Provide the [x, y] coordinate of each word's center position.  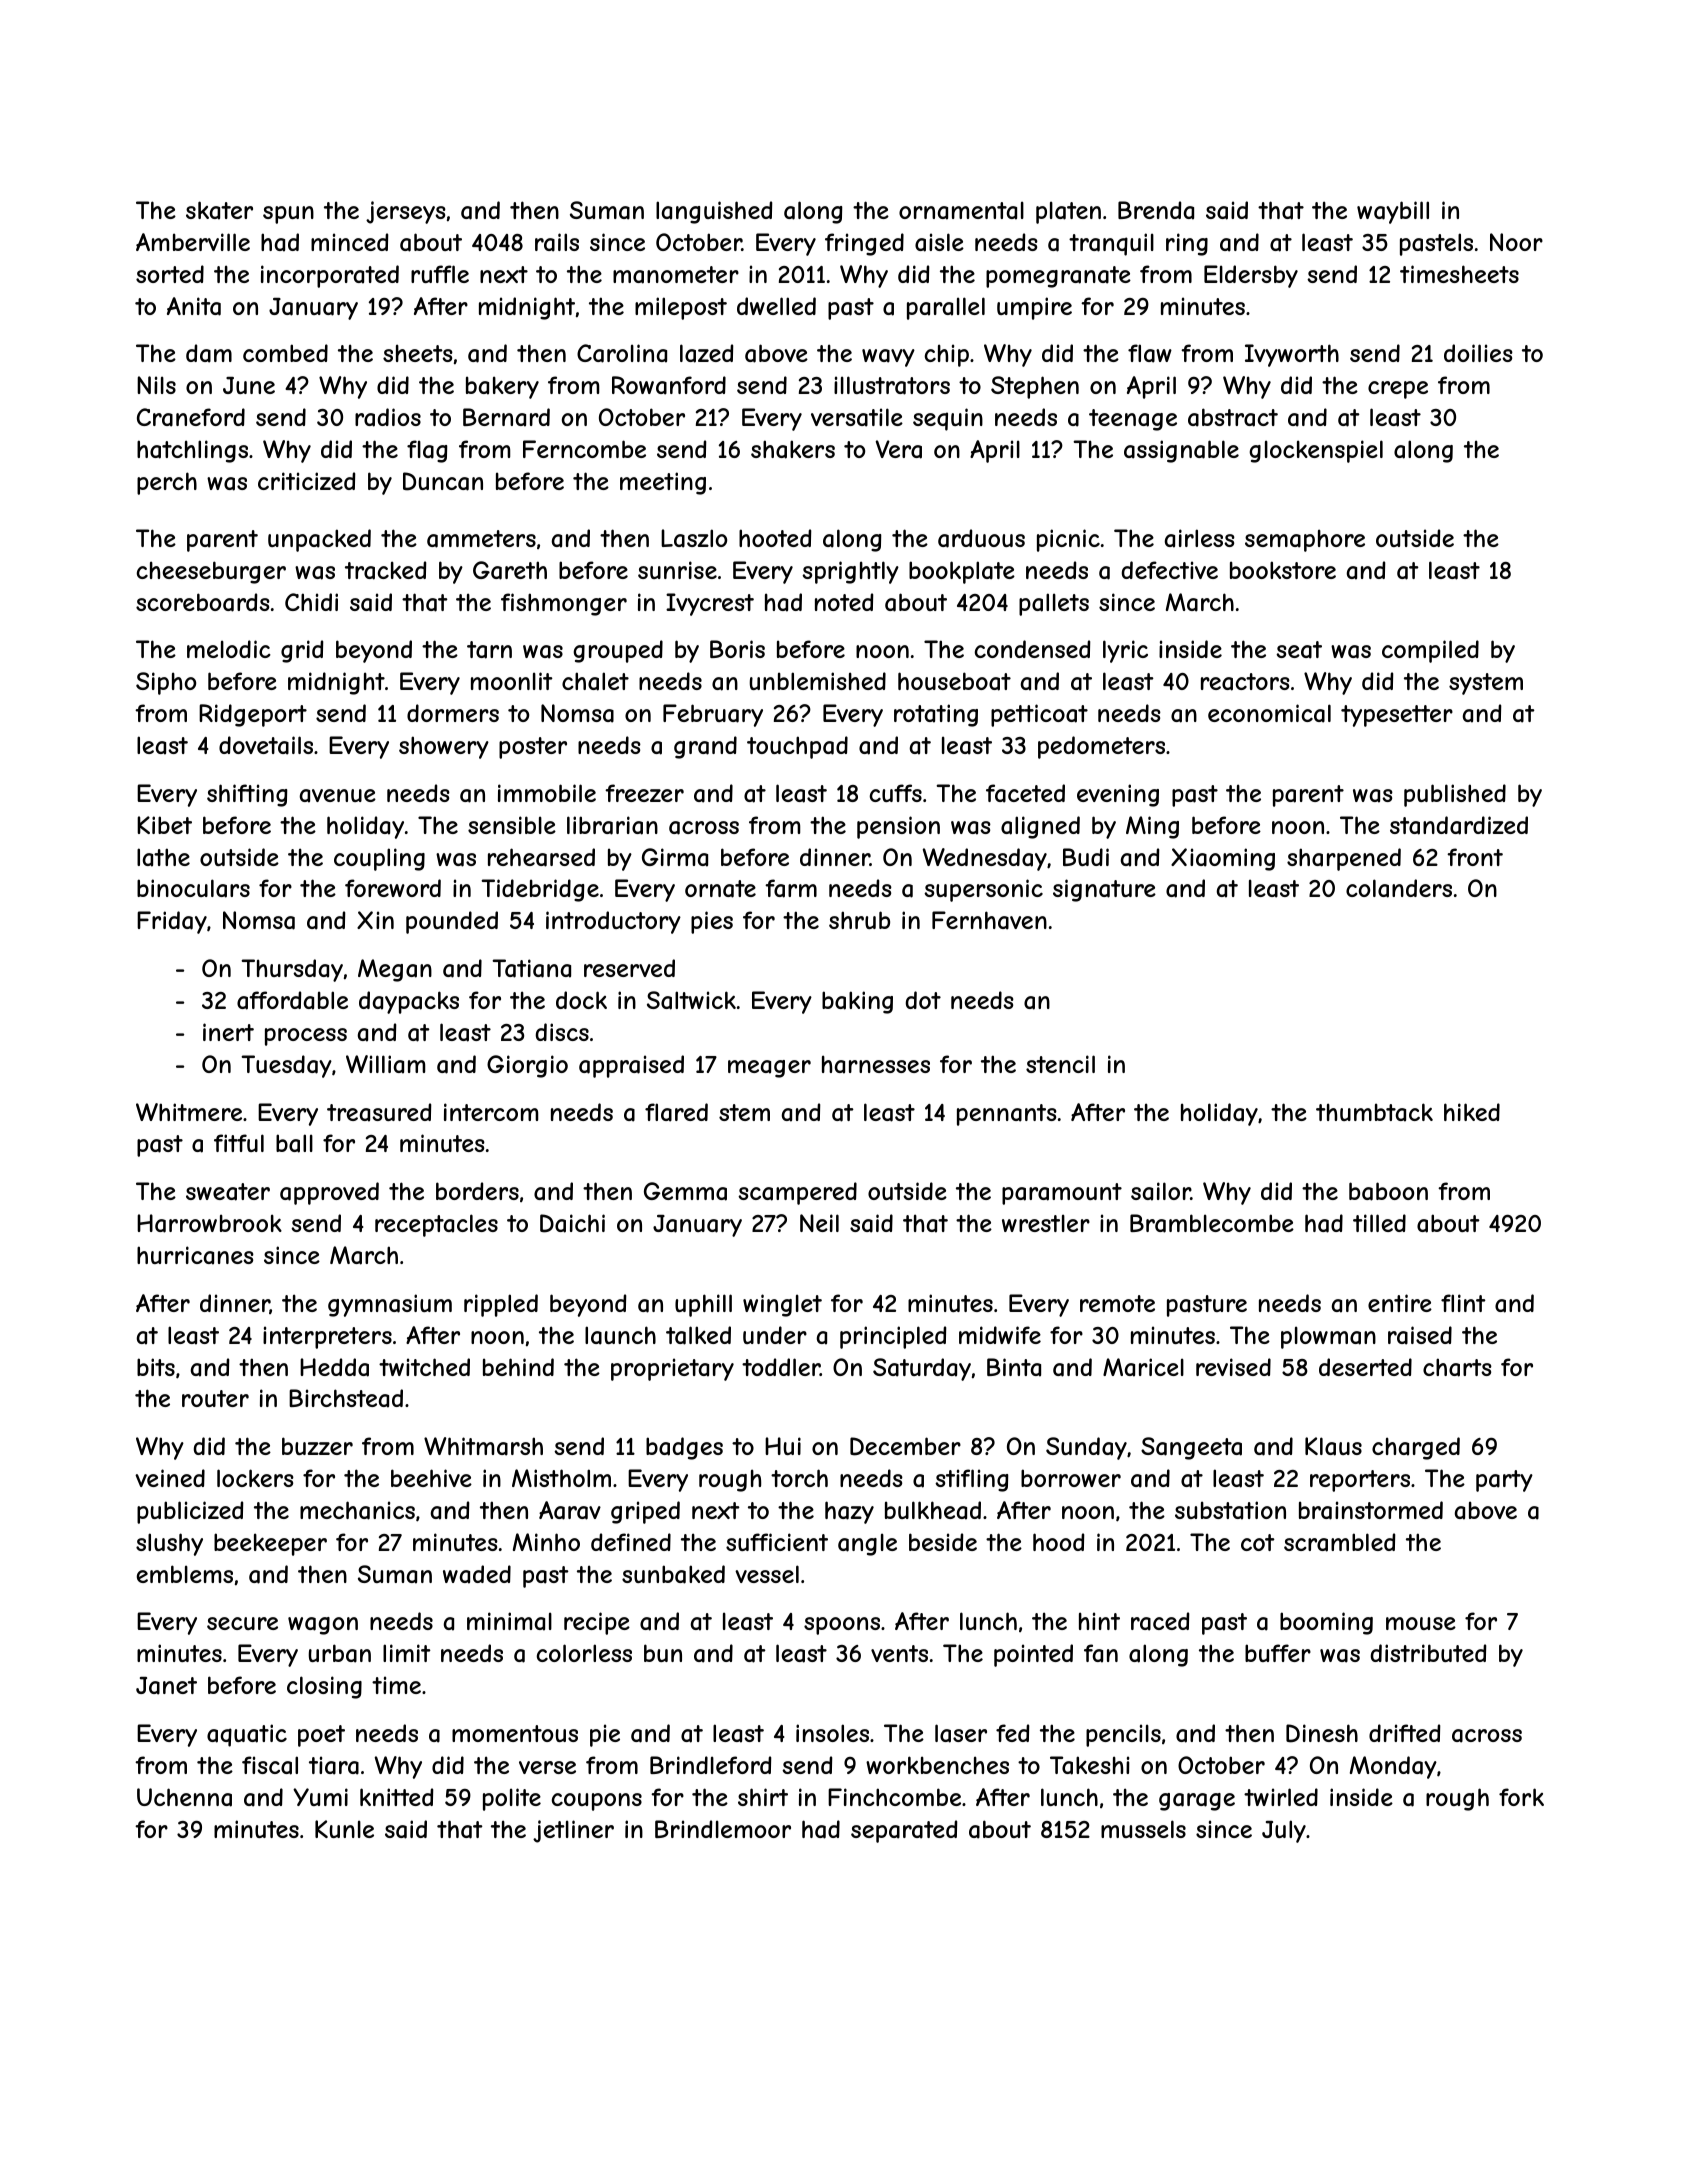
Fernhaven [989, 920]
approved [329, 1193]
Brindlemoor [723, 1829]
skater [219, 210]
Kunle [344, 1829]
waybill [1393, 212]
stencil [1060, 1064]
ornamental [961, 210]
